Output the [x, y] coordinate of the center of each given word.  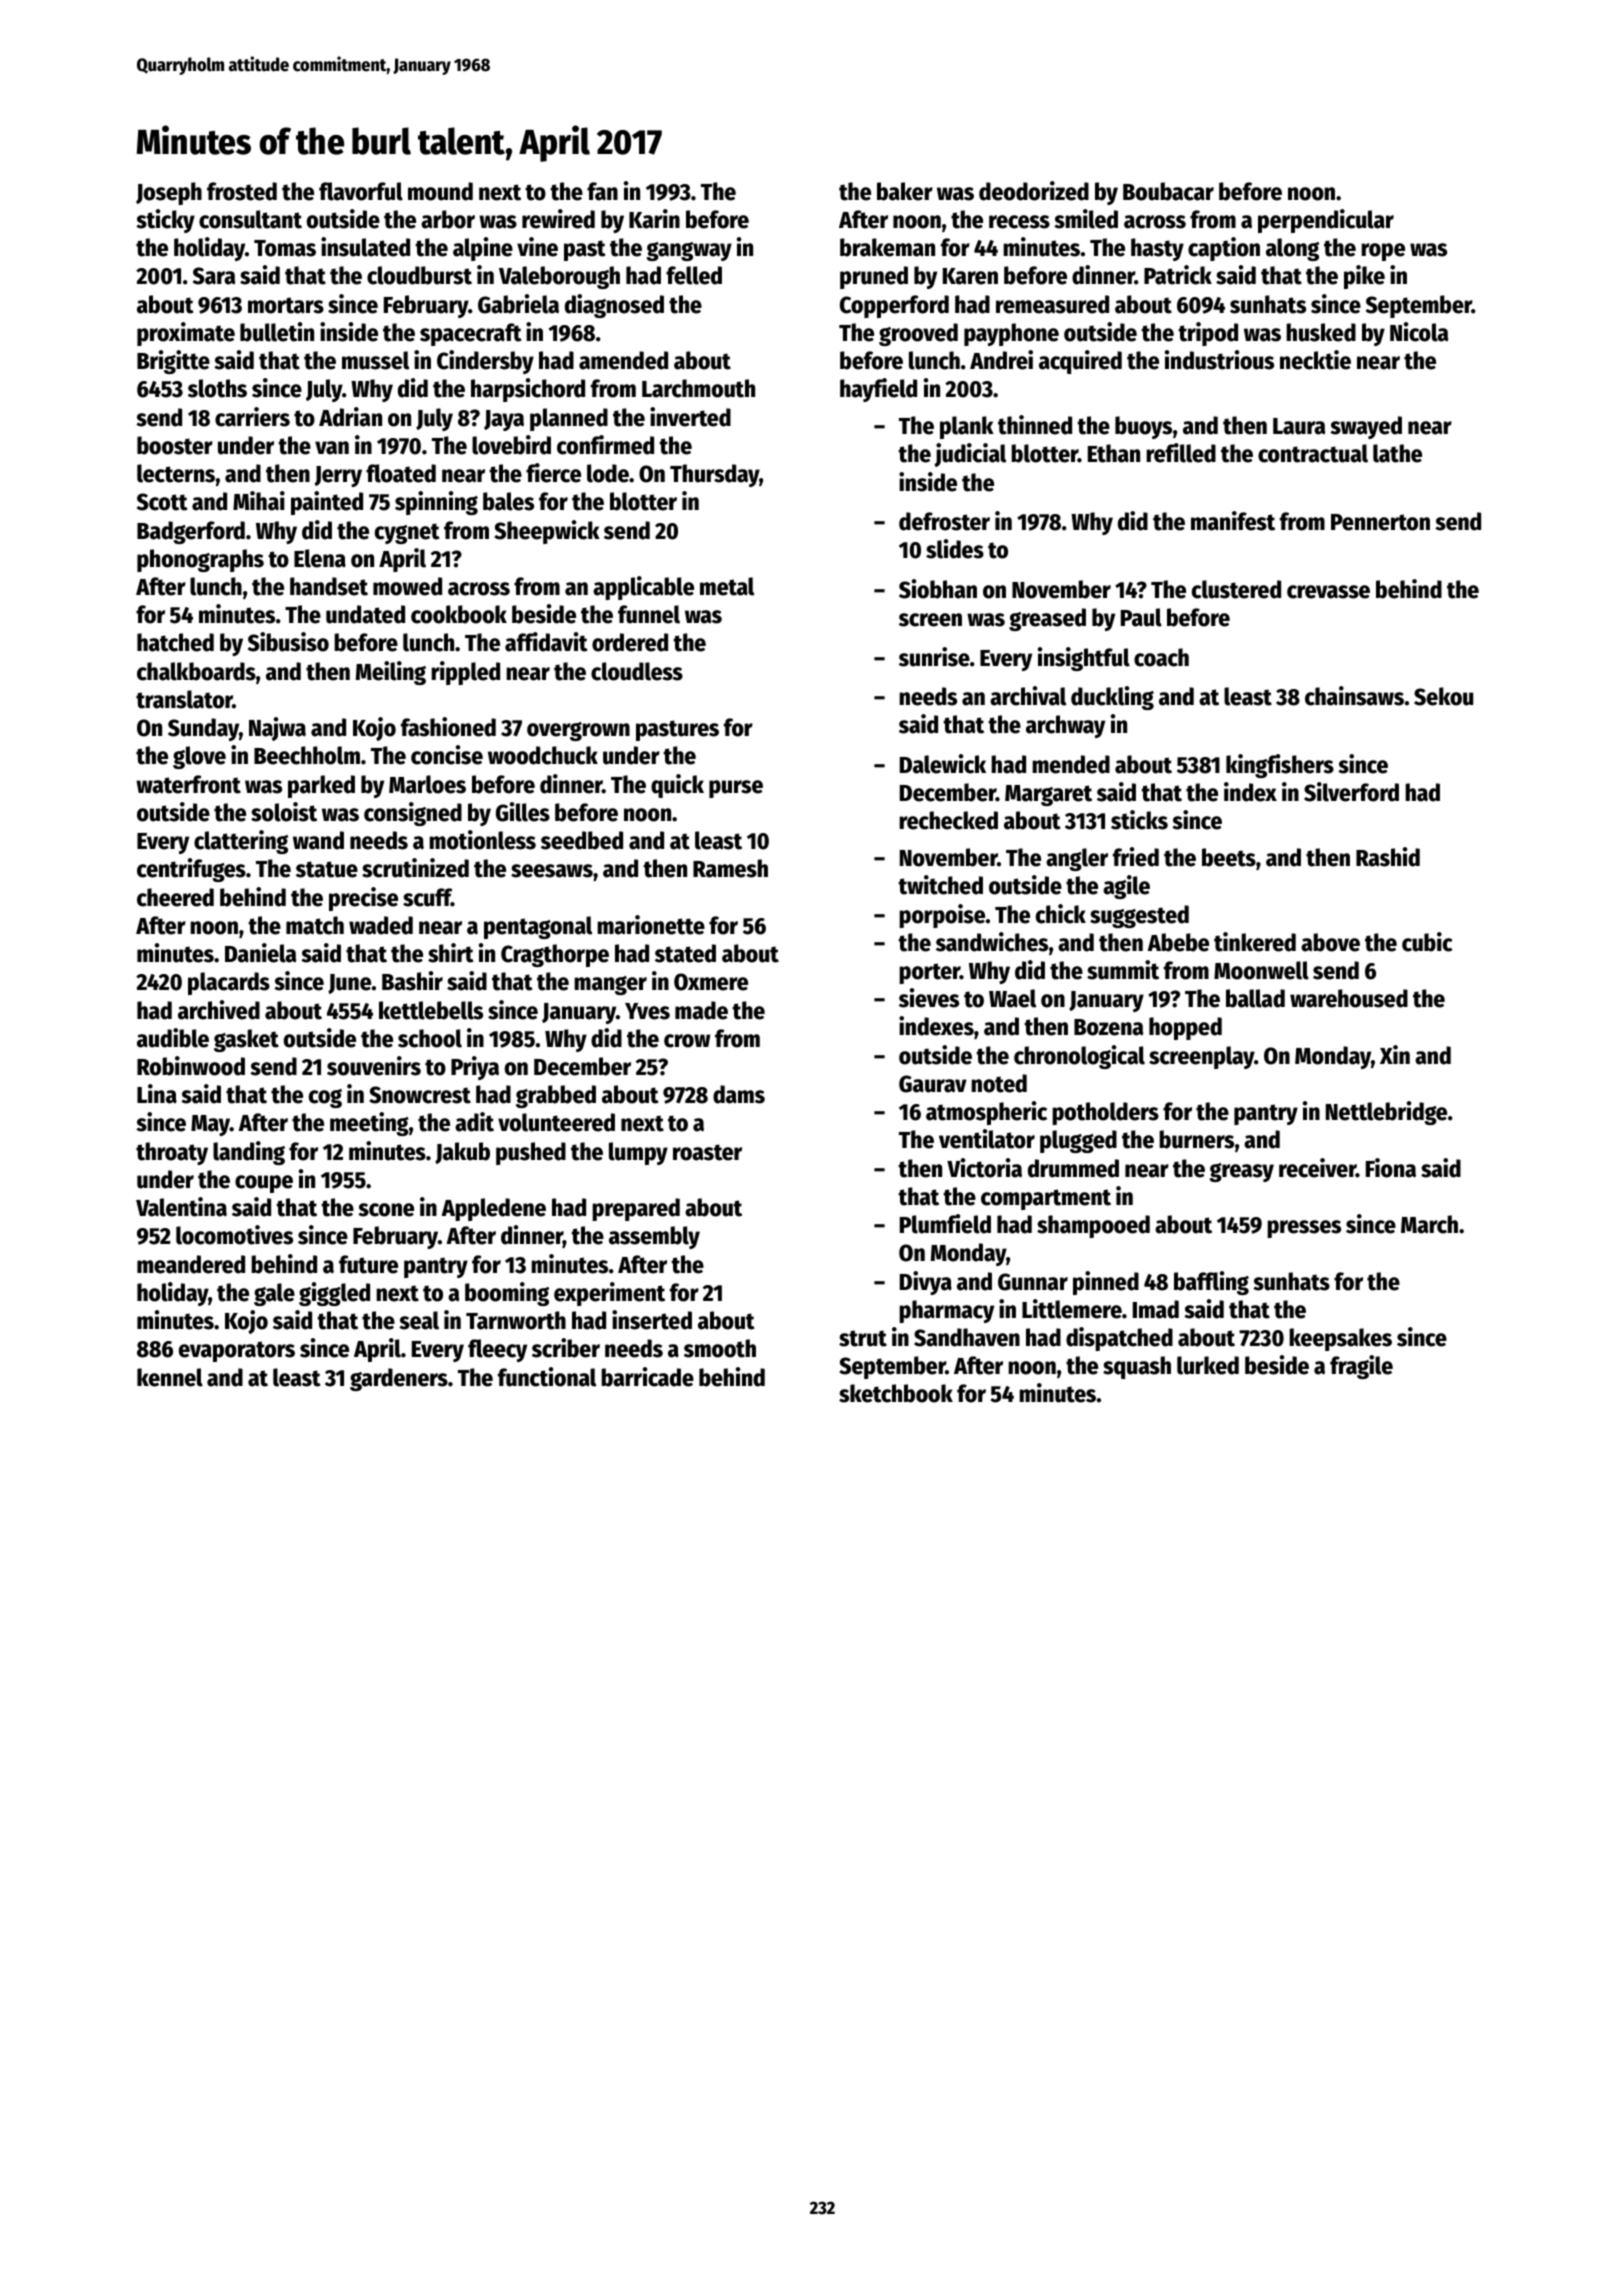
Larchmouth [698, 388]
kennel [170, 1377]
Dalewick [943, 764]
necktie [1315, 360]
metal [727, 586]
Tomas [285, 248]
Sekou [1443, 696]
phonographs [200, 560]
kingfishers [1280, 766]
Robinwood [191, 1066]
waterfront [188, 784]
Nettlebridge [1386, 1113]
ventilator [987, 1139]
